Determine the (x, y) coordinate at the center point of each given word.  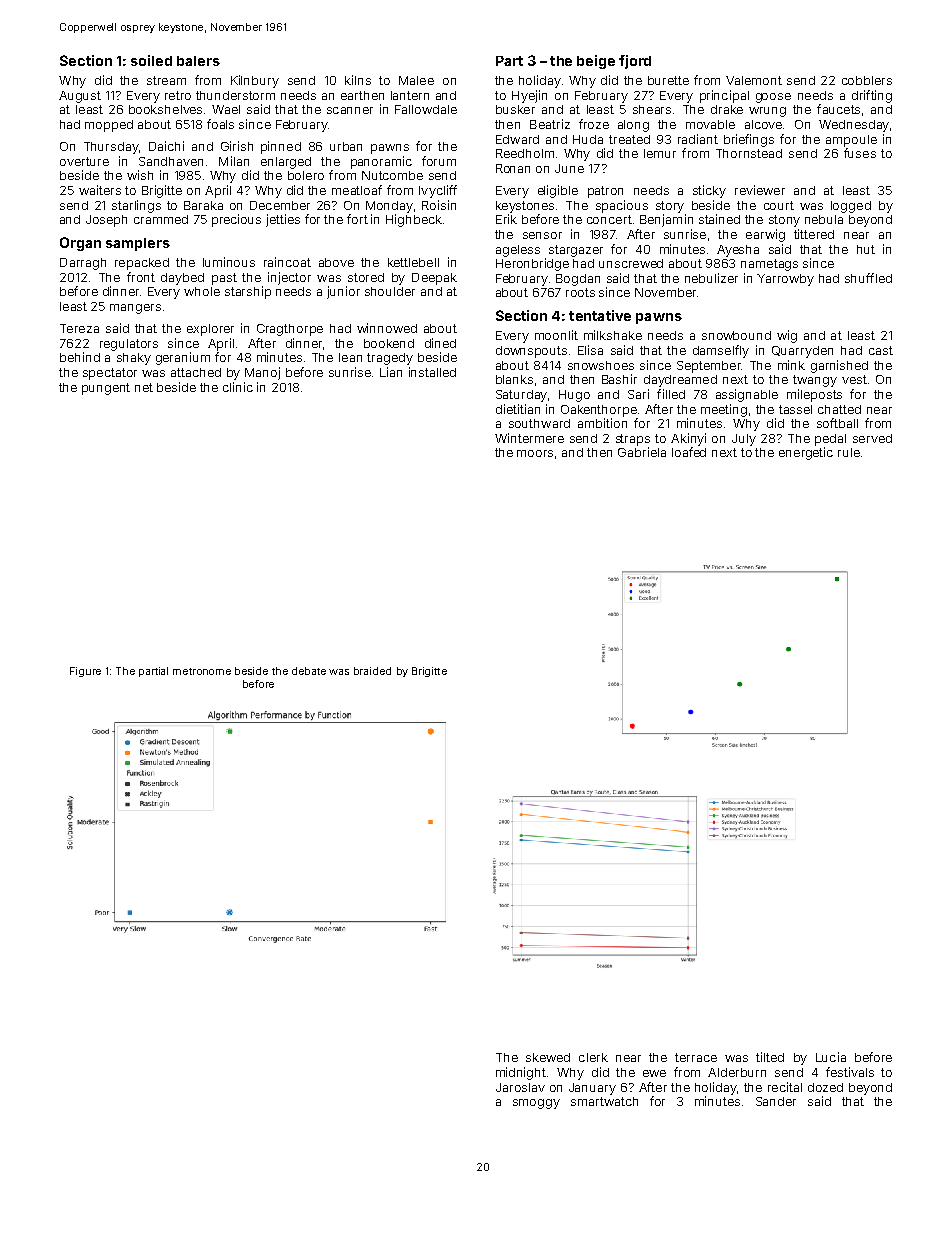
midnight (521, 1073)
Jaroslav (520, 1087)
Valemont (754, 80)
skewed (548, 1057)
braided (372, 671)
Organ (80, 244)
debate (309, 671)
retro (178, 95)
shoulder (390, 291)
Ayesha (738, 251)
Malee (416, 80)
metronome (202, 671)
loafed (689, 452)
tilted (770, 1057)
